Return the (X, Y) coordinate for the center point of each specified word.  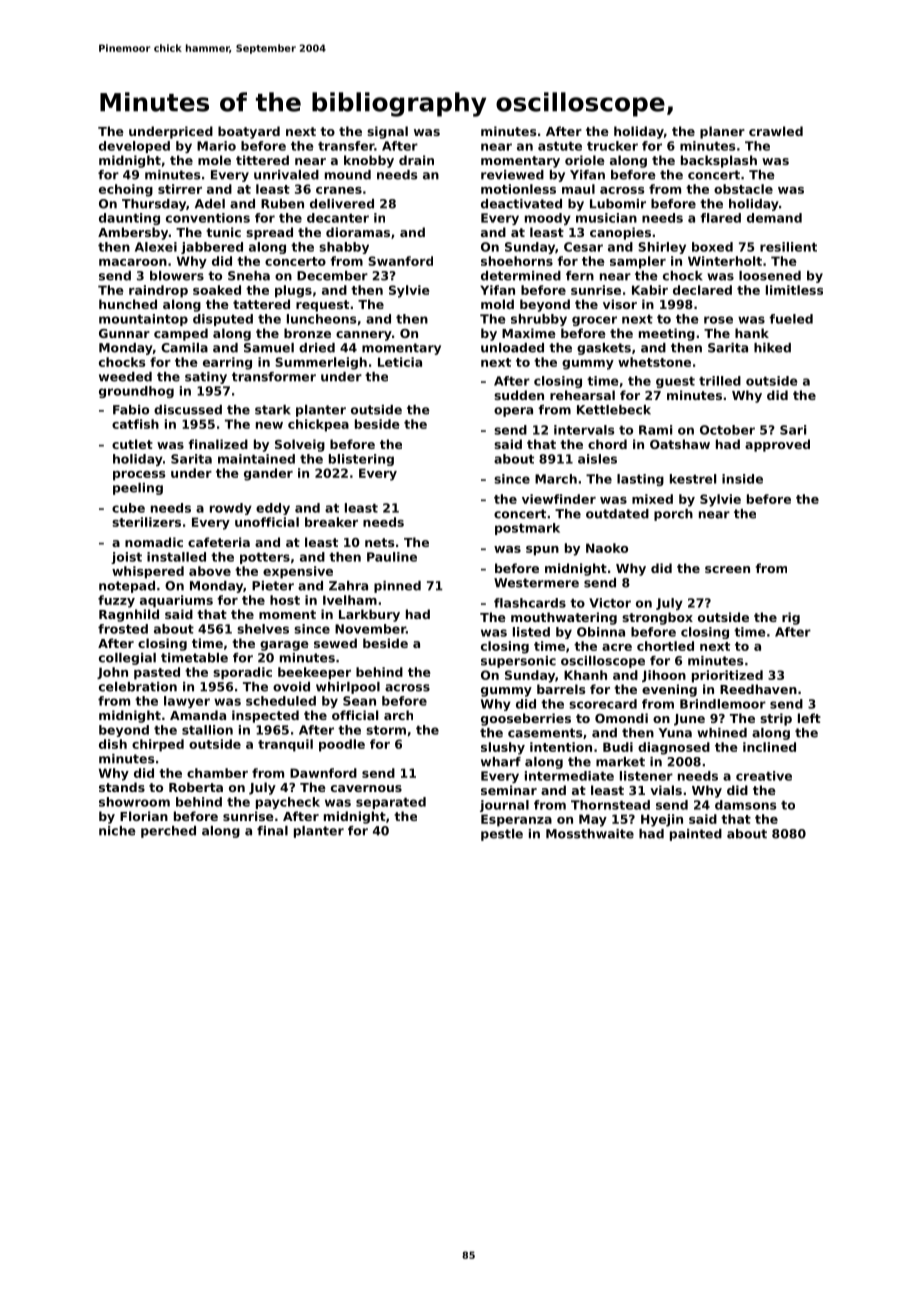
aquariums (176, 601)
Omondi (621, 718)
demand (774, 218)
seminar (509, 790)
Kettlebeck (614, 410)
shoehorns (517, 261)
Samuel (269, 348)
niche (117, 831)
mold (497, 304)
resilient (788, 247)
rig (791, 618)
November (370, 629)
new (269, 425)
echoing (126, 190)
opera (513, 412)
